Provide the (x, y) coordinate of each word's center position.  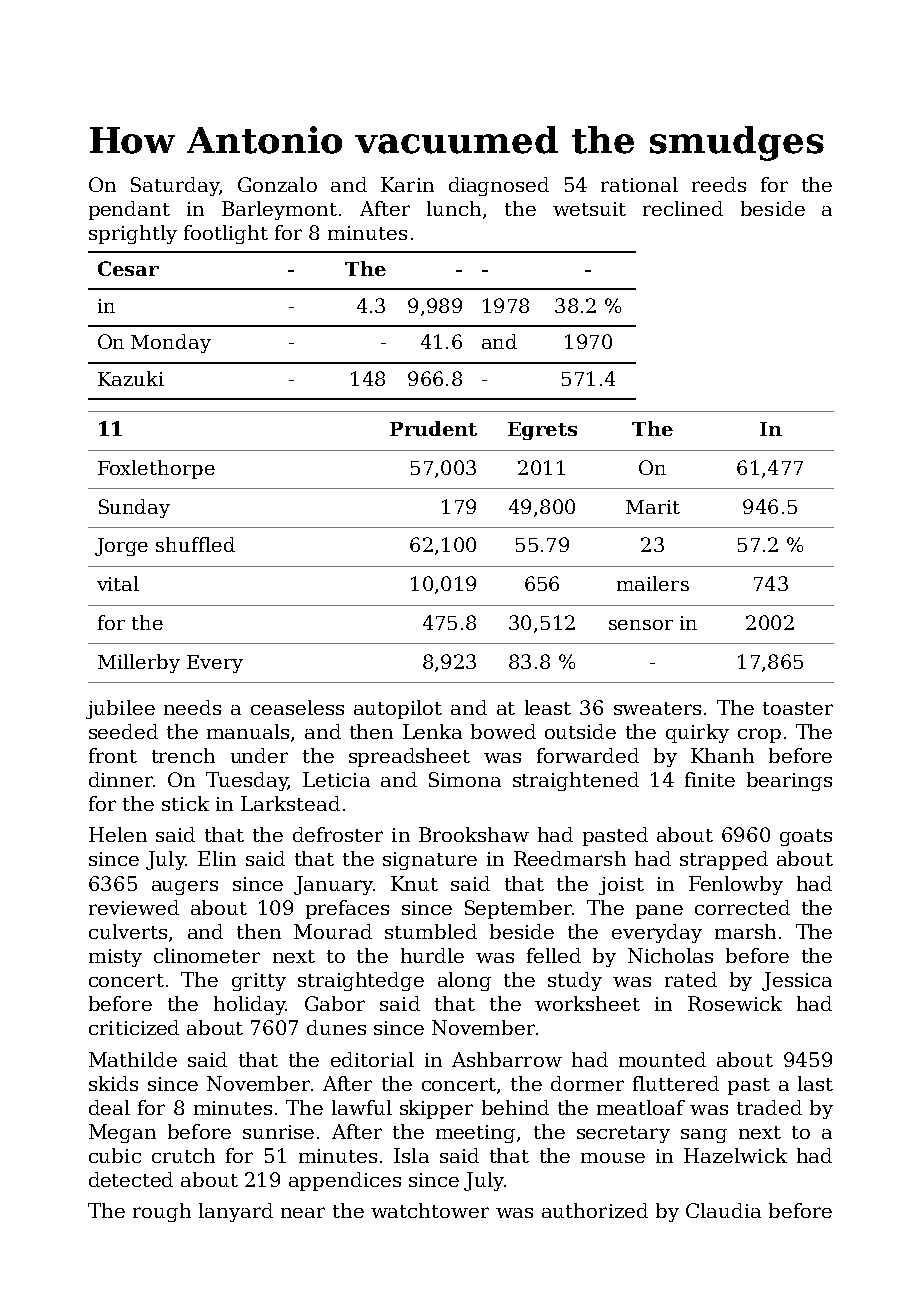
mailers (653, 583)
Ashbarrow (507, 1059)
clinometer (207, 955)
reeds (719, 184)
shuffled (195, 544)
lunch (454, 208)
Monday (171, 343)
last (815, 1083)
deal (109, 1107)
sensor (641, 625)
